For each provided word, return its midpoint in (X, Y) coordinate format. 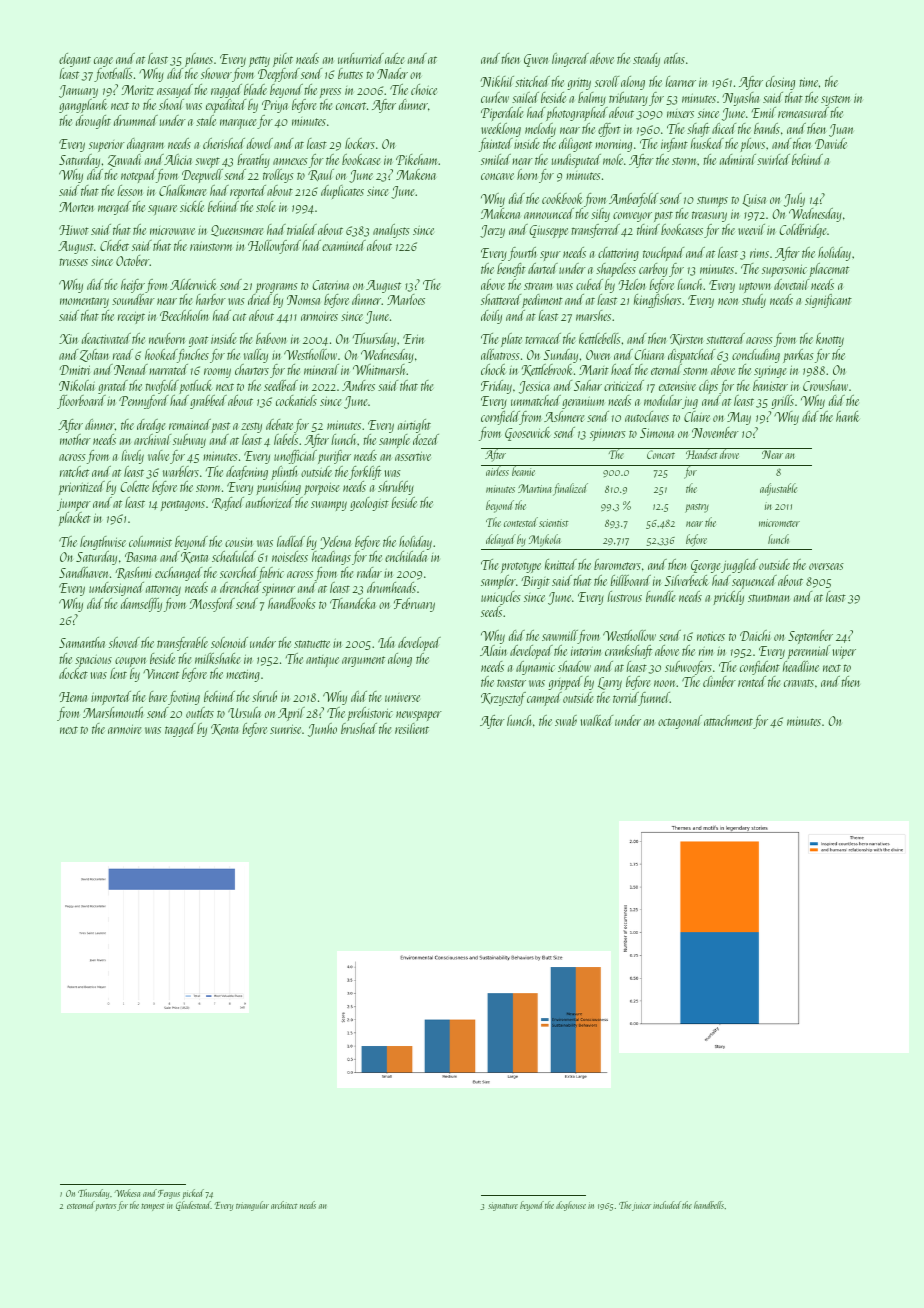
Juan (841, 130)
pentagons (183, 505)
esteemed (81, 1205)
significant (828, 301)
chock (493, 369)
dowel (260, 143)
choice (424, 89)
